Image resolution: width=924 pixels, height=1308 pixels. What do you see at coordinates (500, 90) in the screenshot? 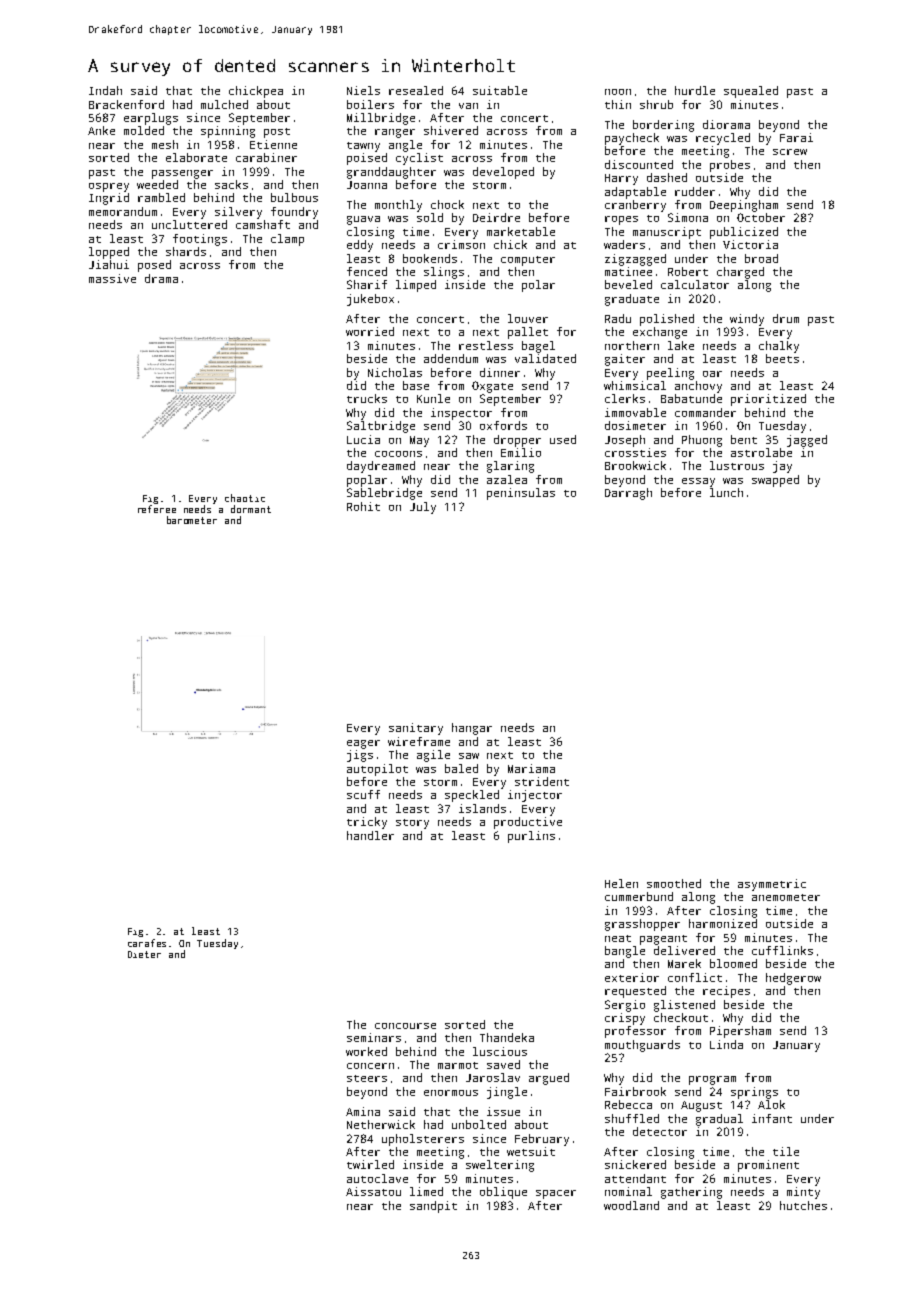
I see `suitable` at bounding box center [500, 90].
